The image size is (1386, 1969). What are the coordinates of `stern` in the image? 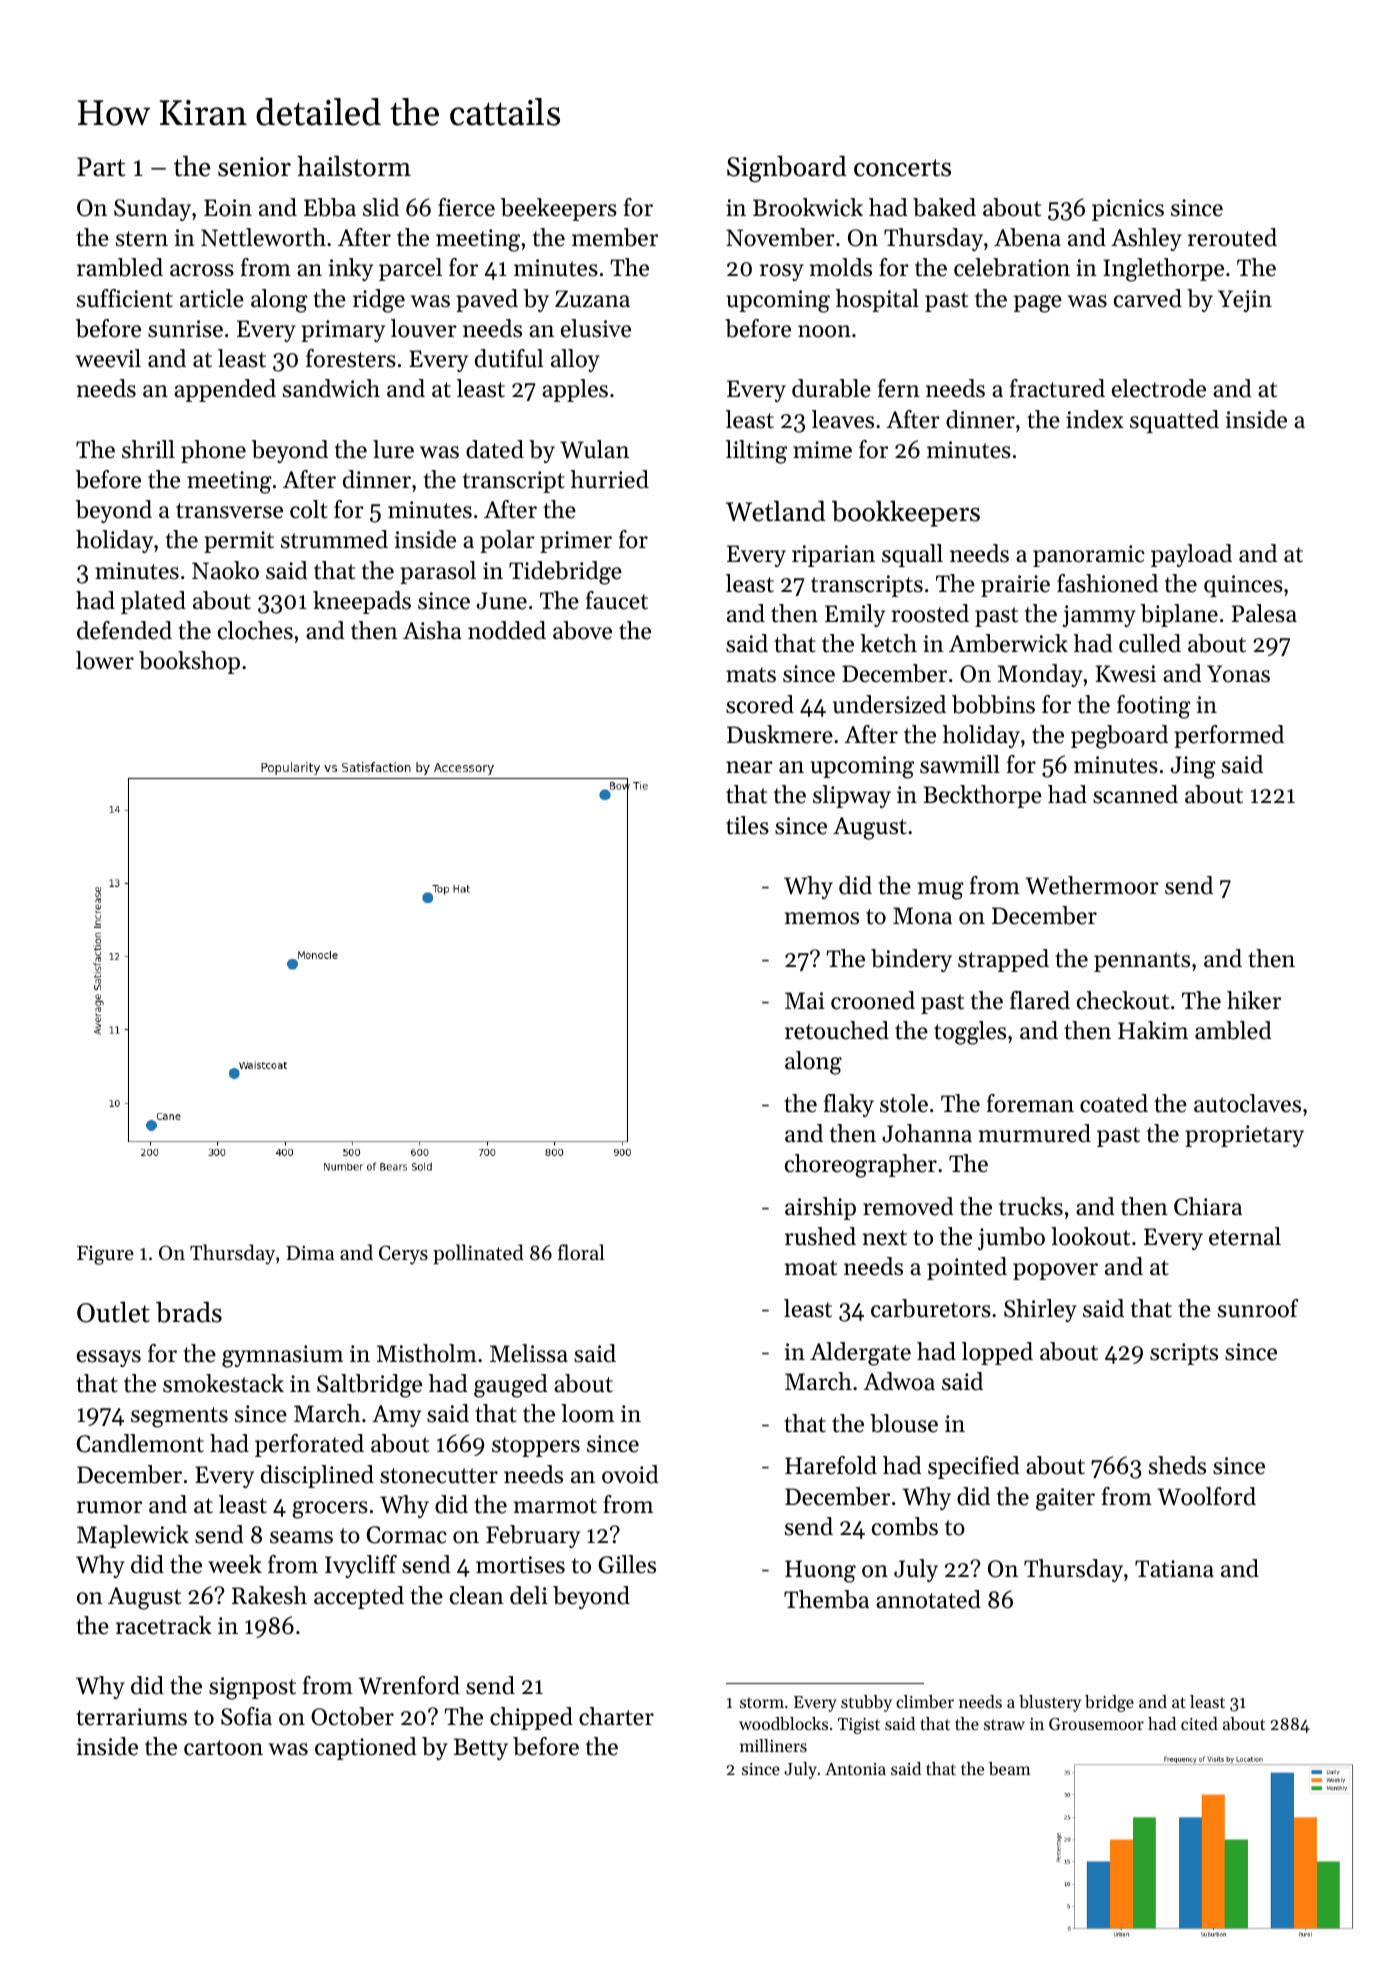 It's located at (142, 239).
